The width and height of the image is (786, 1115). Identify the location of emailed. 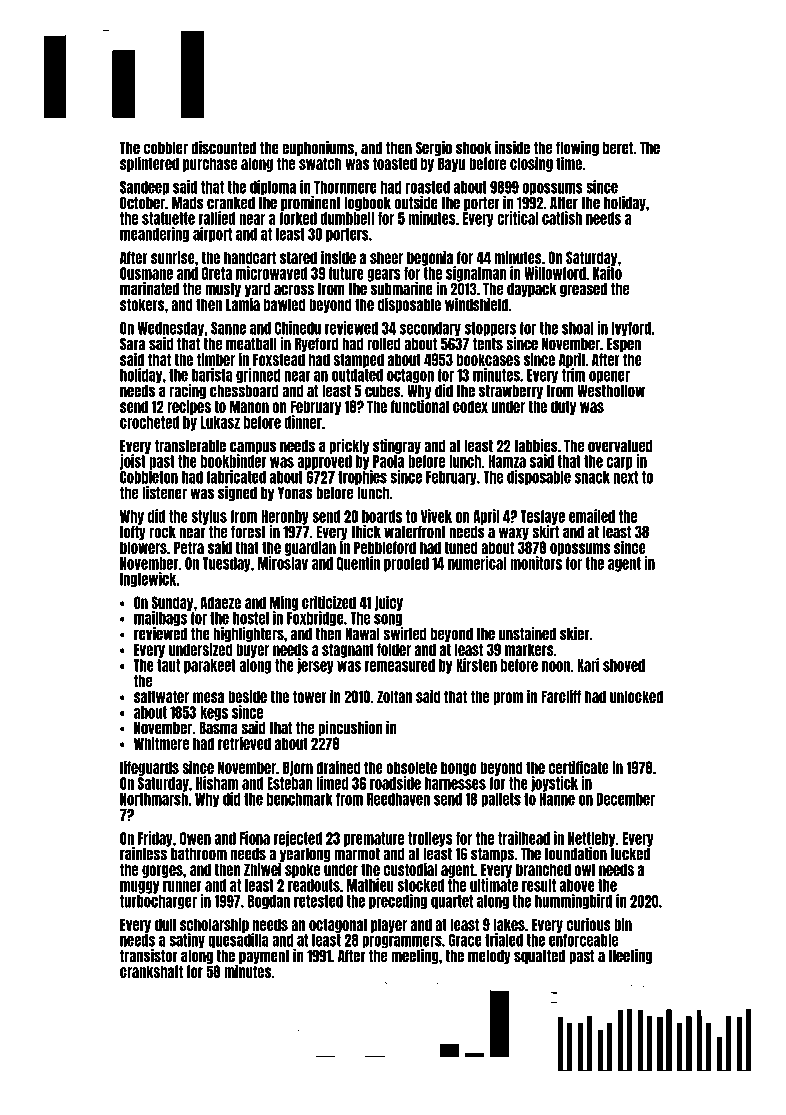
(592, 516).
